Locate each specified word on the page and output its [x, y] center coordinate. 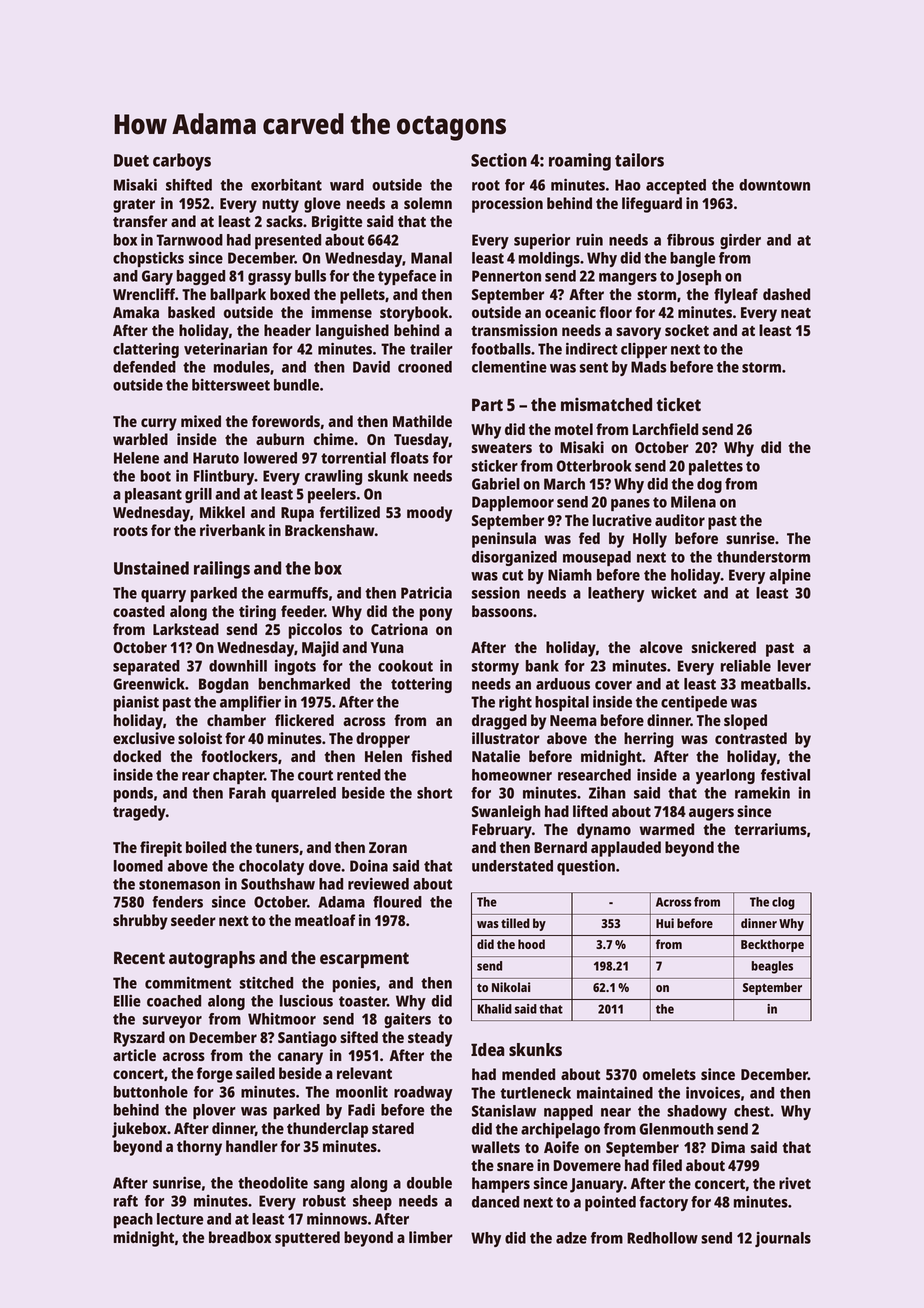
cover [613, 685]
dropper [383, 740]
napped [568, 1112]
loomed [138, 866]
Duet [131, 160]
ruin [589, 239]
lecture [180, 1219]
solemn [428, 203]
